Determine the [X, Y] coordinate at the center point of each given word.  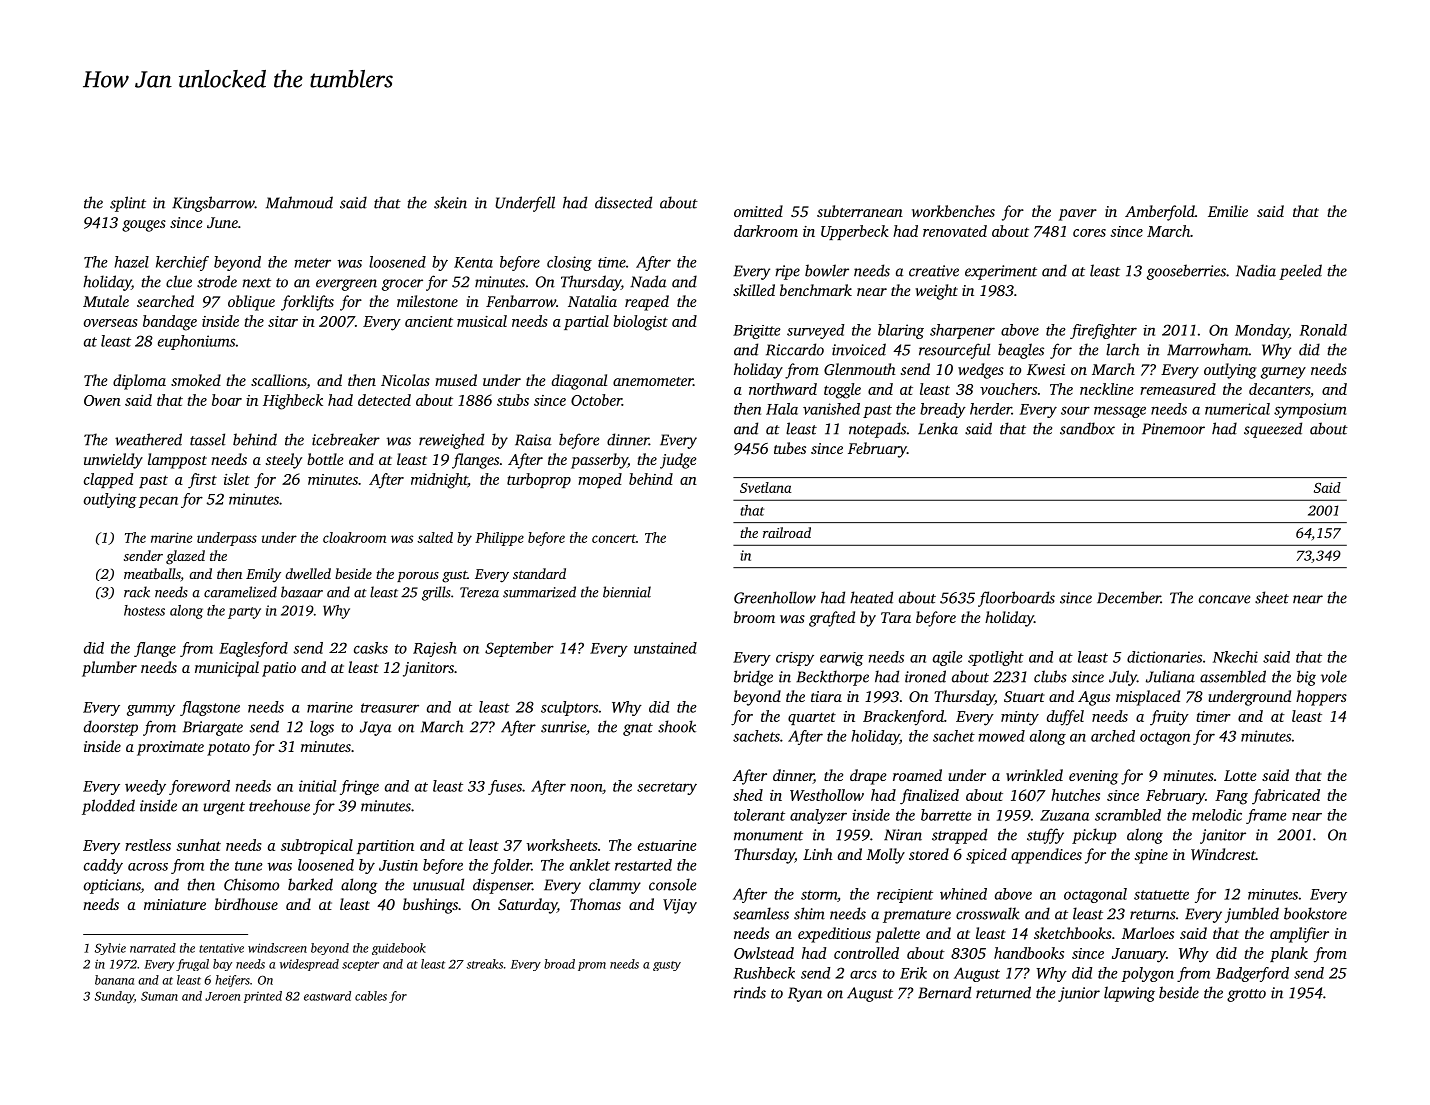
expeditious [834, 935]
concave [1224, 599]
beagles [1021, 351]
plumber [109, 669]
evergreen [346, 285]
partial [586, 322]
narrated [153, 948]
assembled [1233, 676]
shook [677, 726]
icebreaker [346, 439]
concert [614, 538]
